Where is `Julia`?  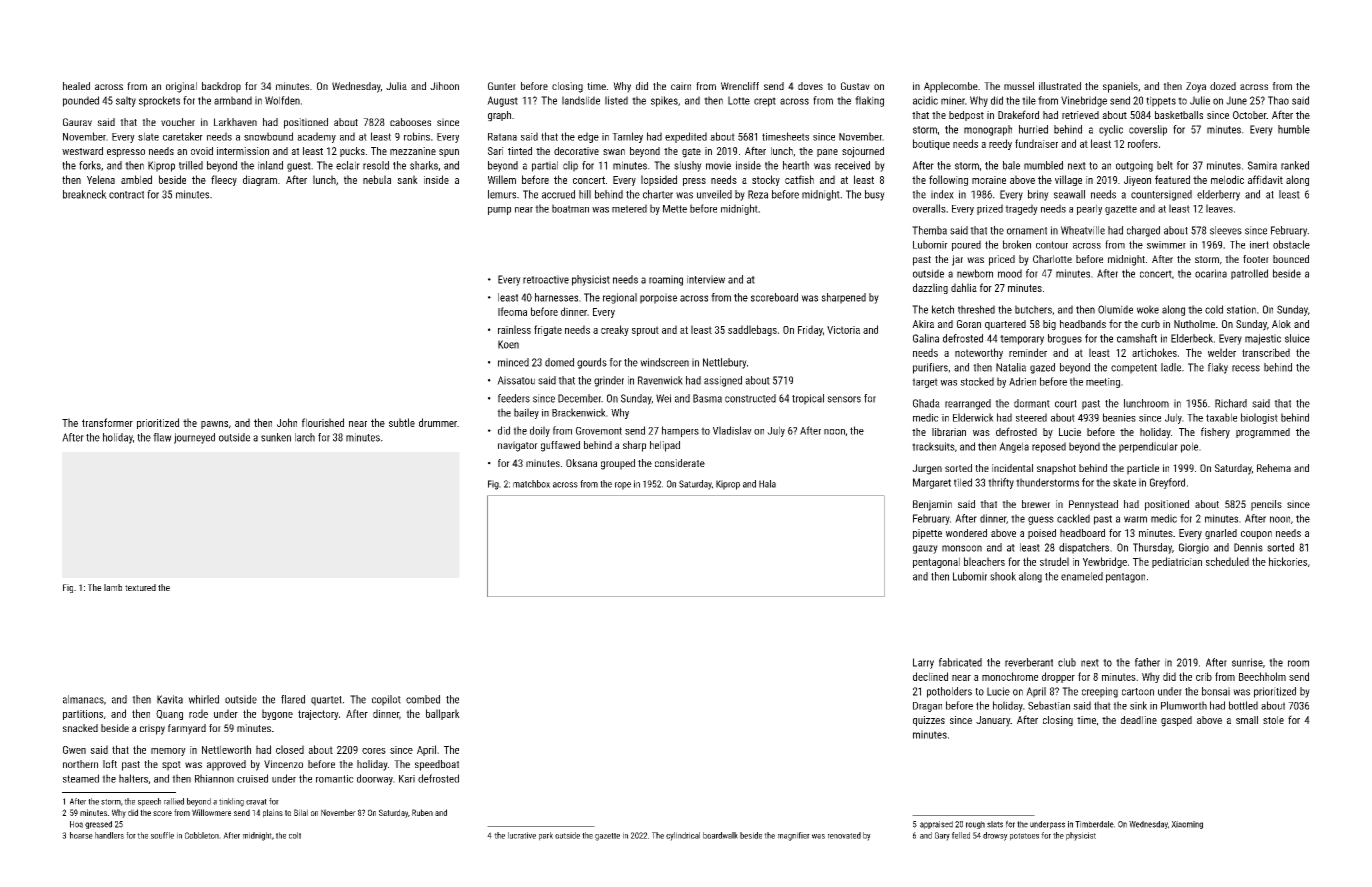 Julia is located at coordinates (396, 86).
